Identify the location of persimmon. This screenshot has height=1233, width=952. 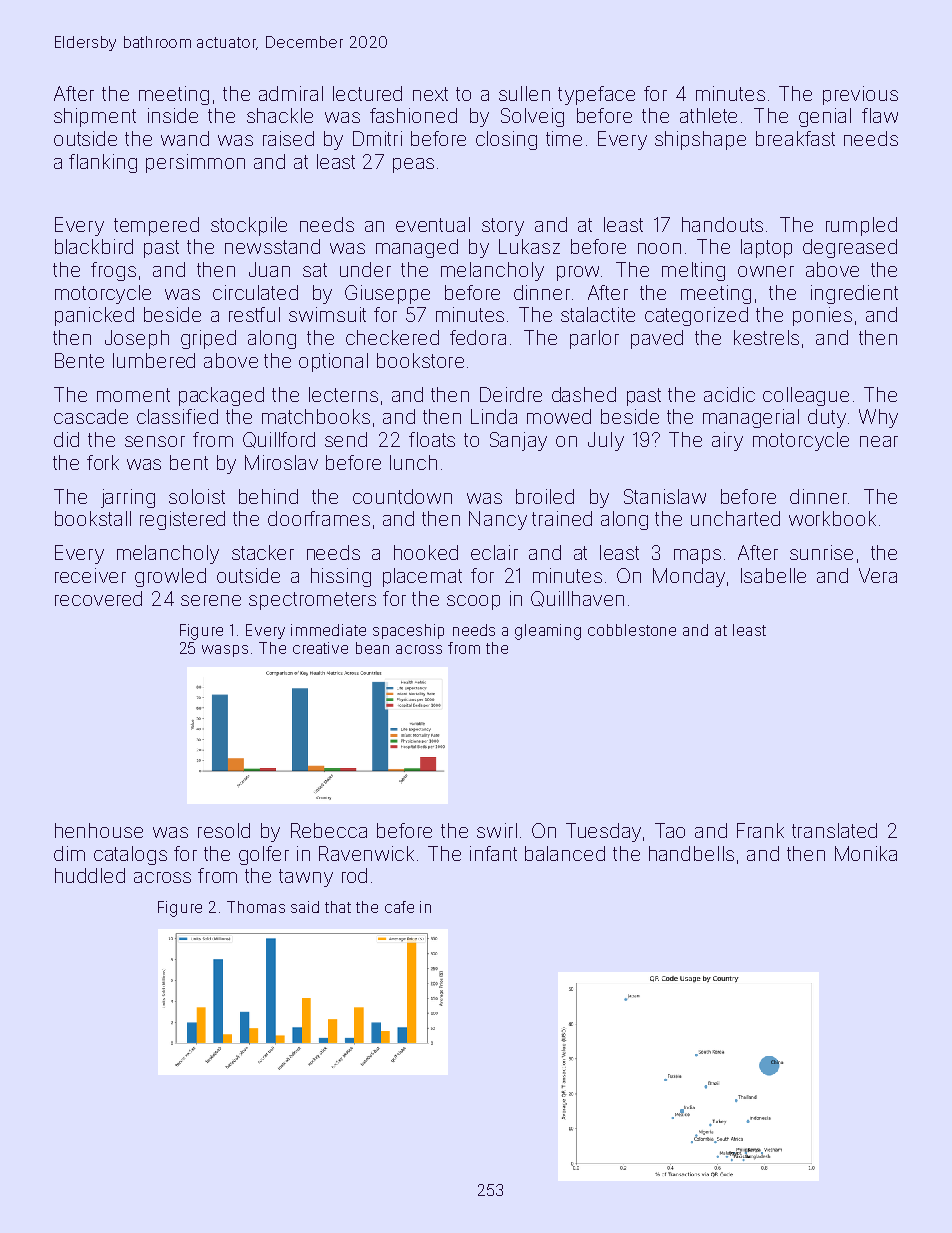
(195, 163).
